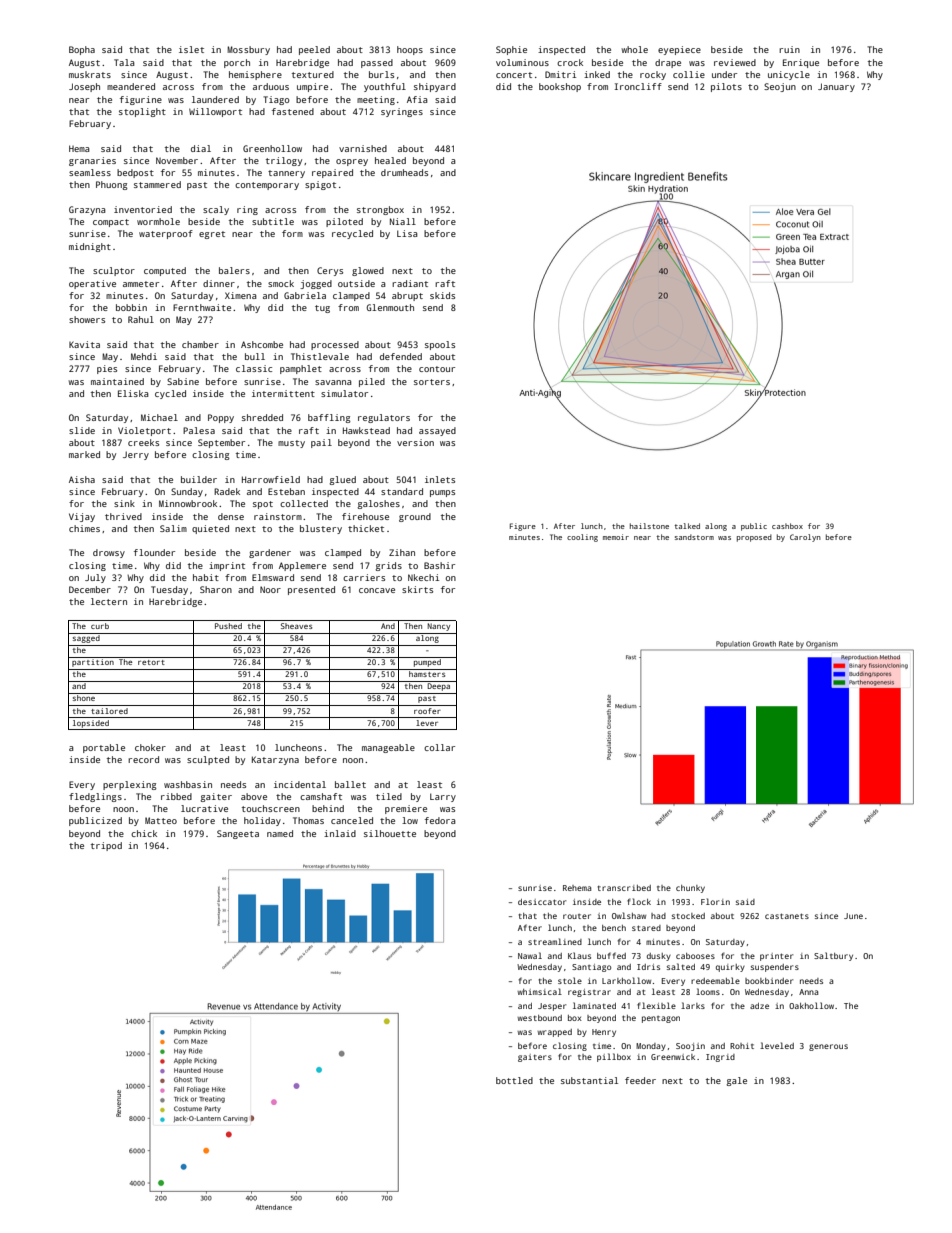 This document has width=952, height=1233. What do you see at coordinates (687, 526) in the document?
I see `talked` at bounding box center [687, 526].
